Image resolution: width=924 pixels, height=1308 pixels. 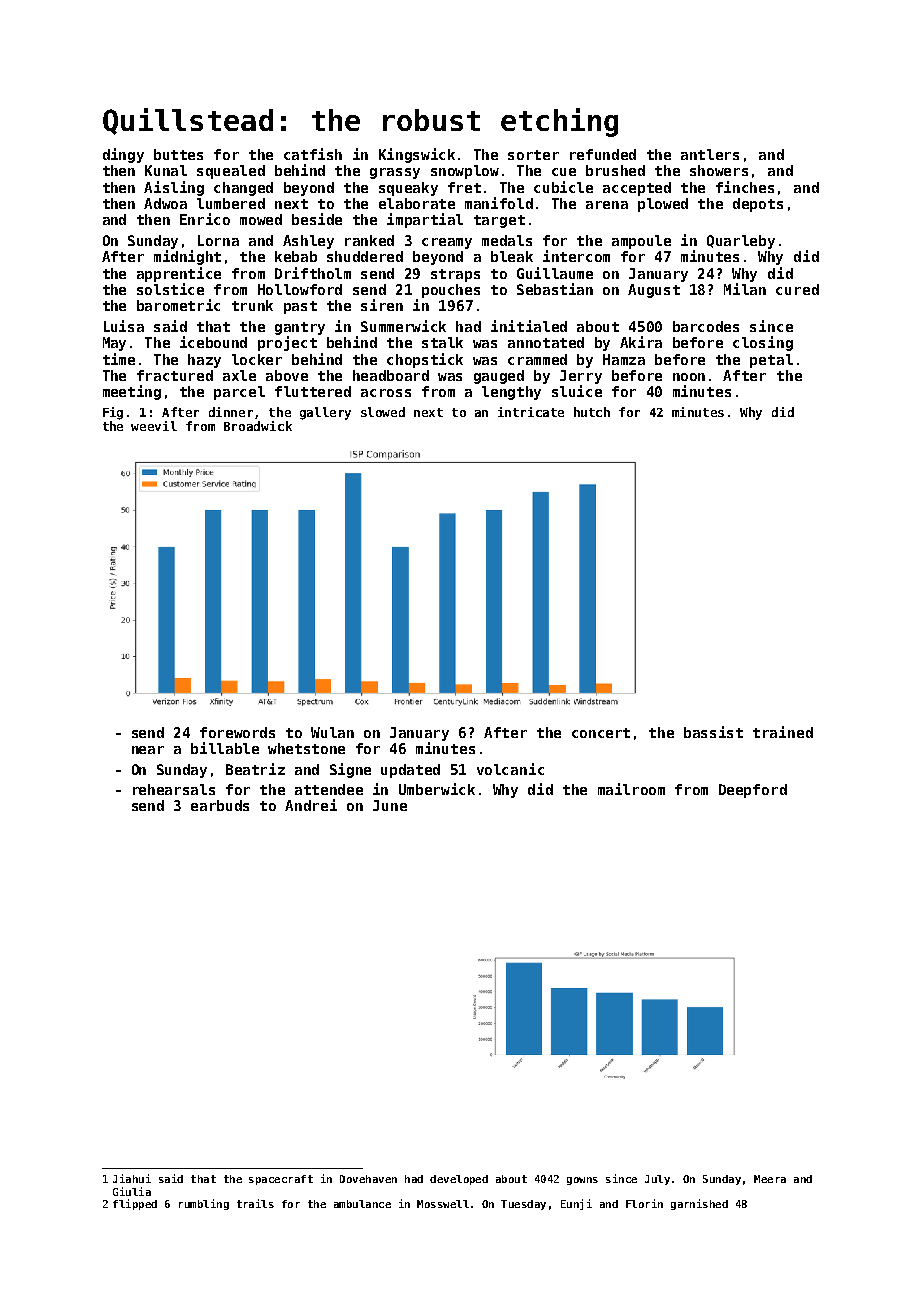 I want to click on trained, so click(x=783, y=732).
